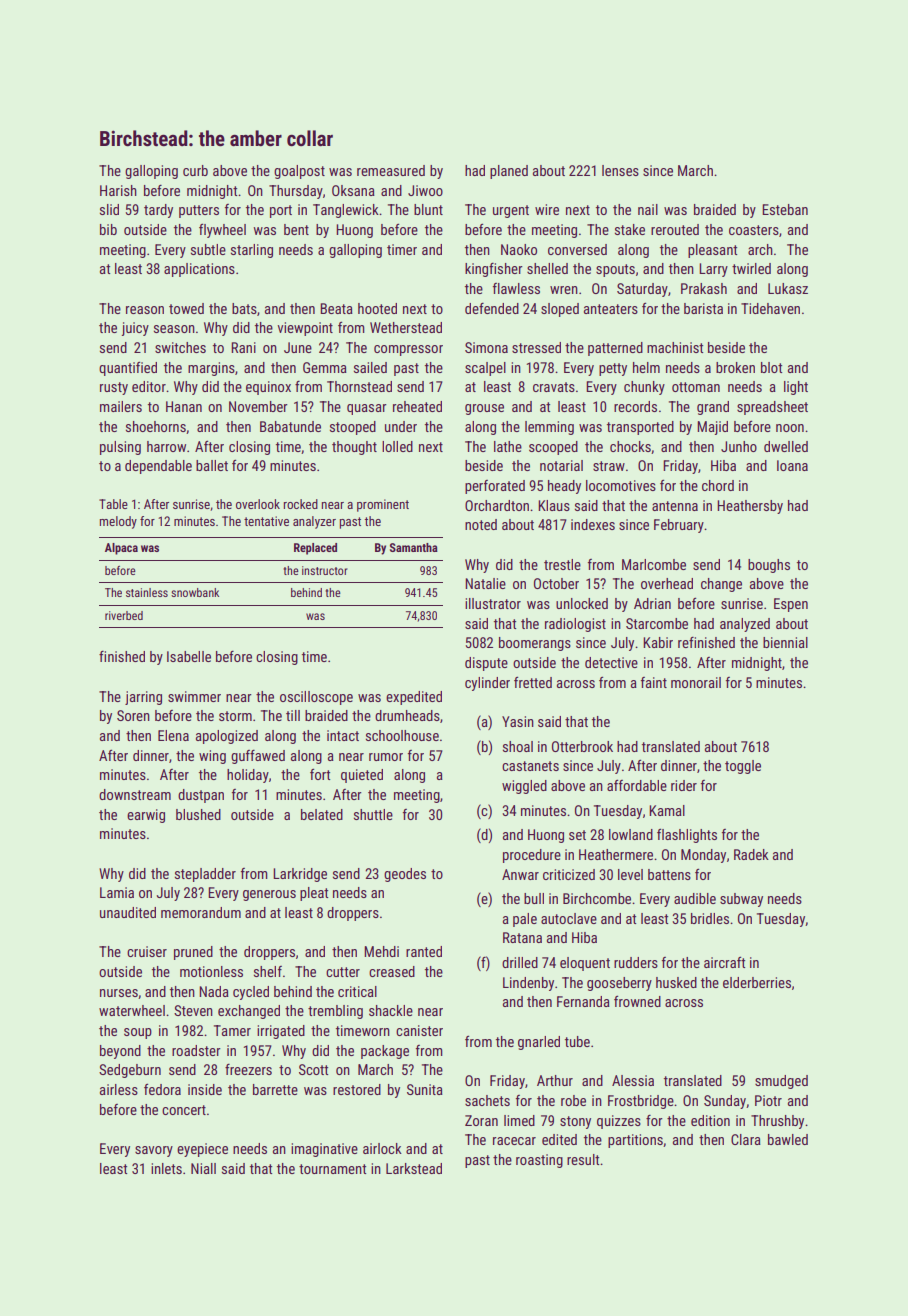  I want to click on pulsing, so click(120, 448).
